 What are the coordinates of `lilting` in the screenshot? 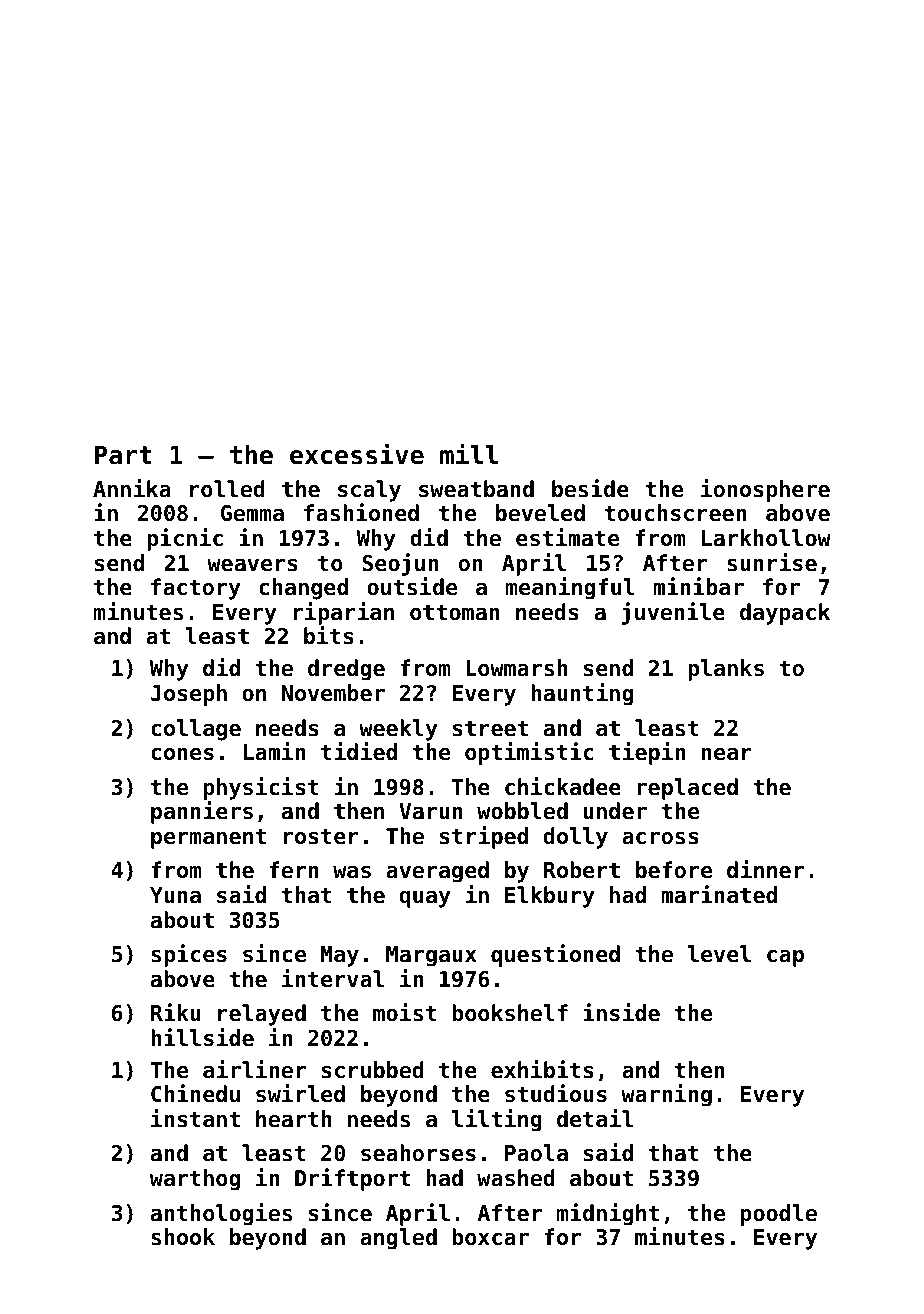 It's located at (497, 1120).
